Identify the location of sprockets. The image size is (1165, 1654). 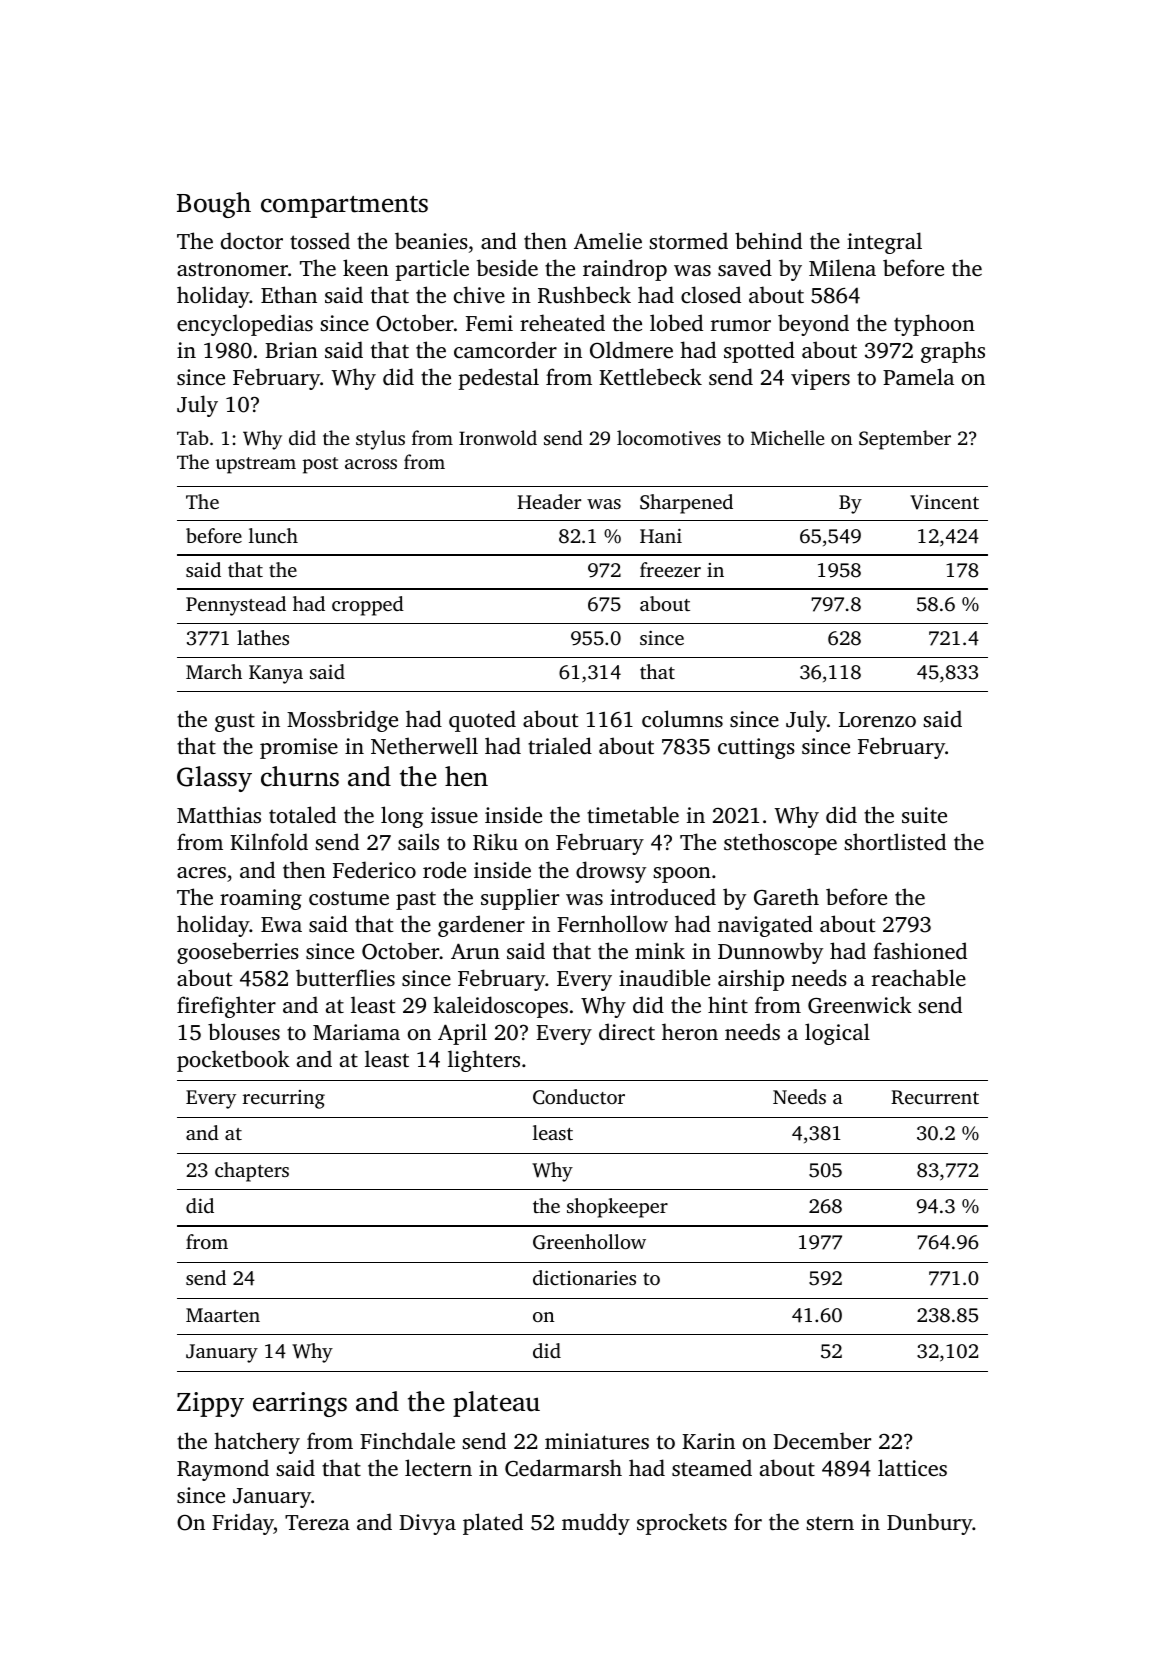
(682, 1524).
